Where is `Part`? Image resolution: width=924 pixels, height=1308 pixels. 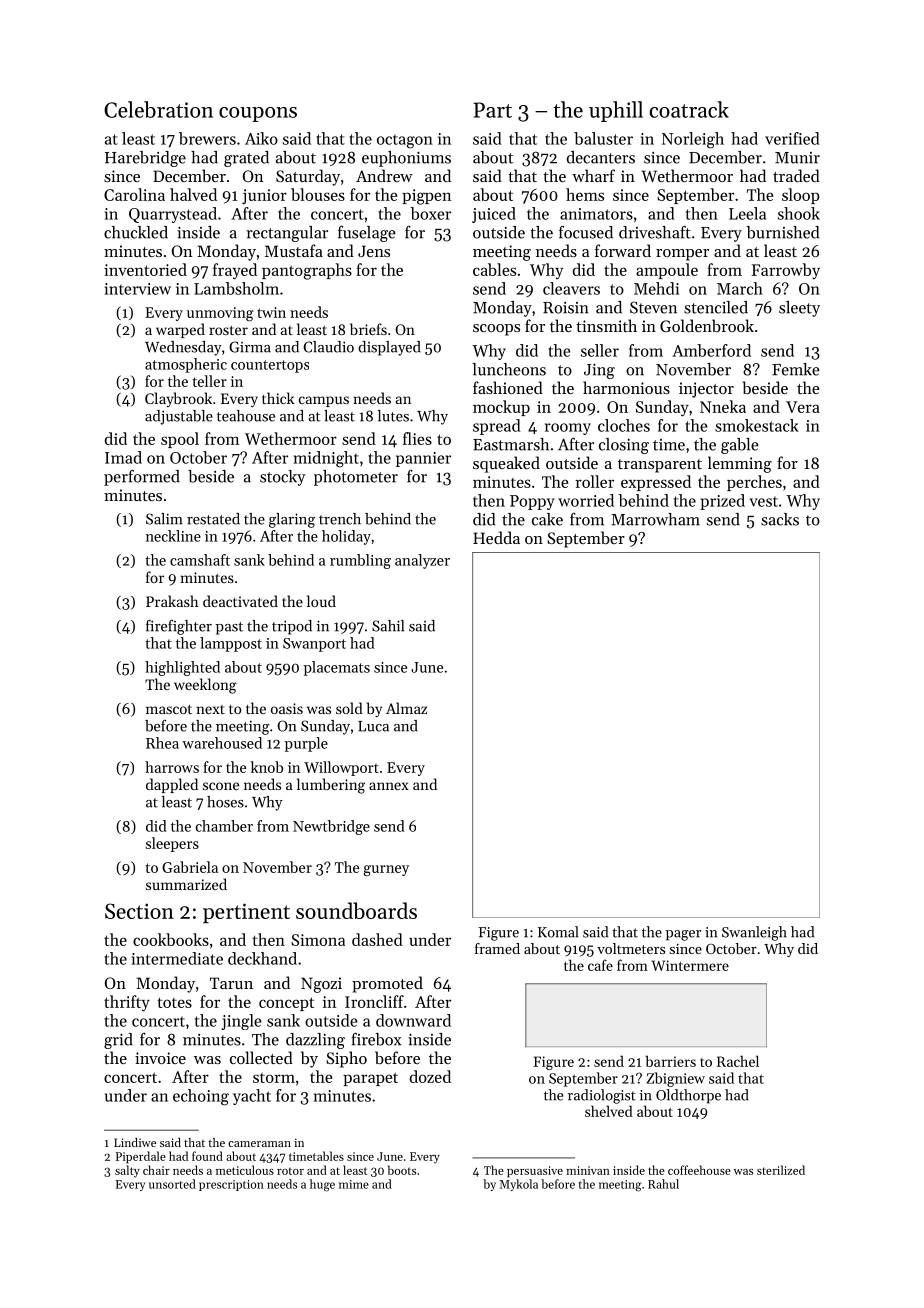
Part is located at coordinates (492, 110).
